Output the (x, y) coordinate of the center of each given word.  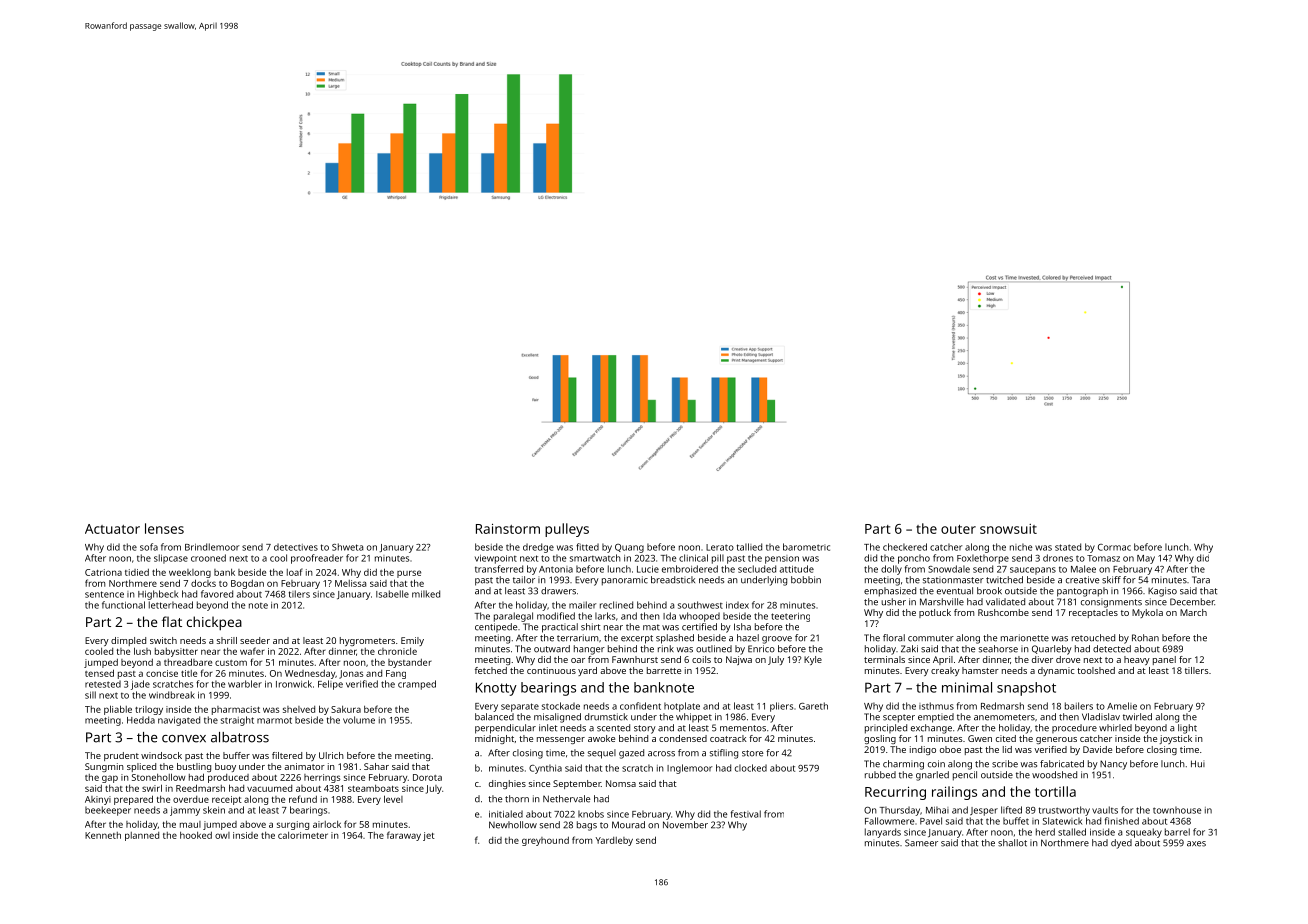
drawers (558, 591)
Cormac (1114, 547)
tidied (137, 572)
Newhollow (513, 825)
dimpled (128, 641)
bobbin (806, 580)
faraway (404, 836)
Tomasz (1103, 558)
